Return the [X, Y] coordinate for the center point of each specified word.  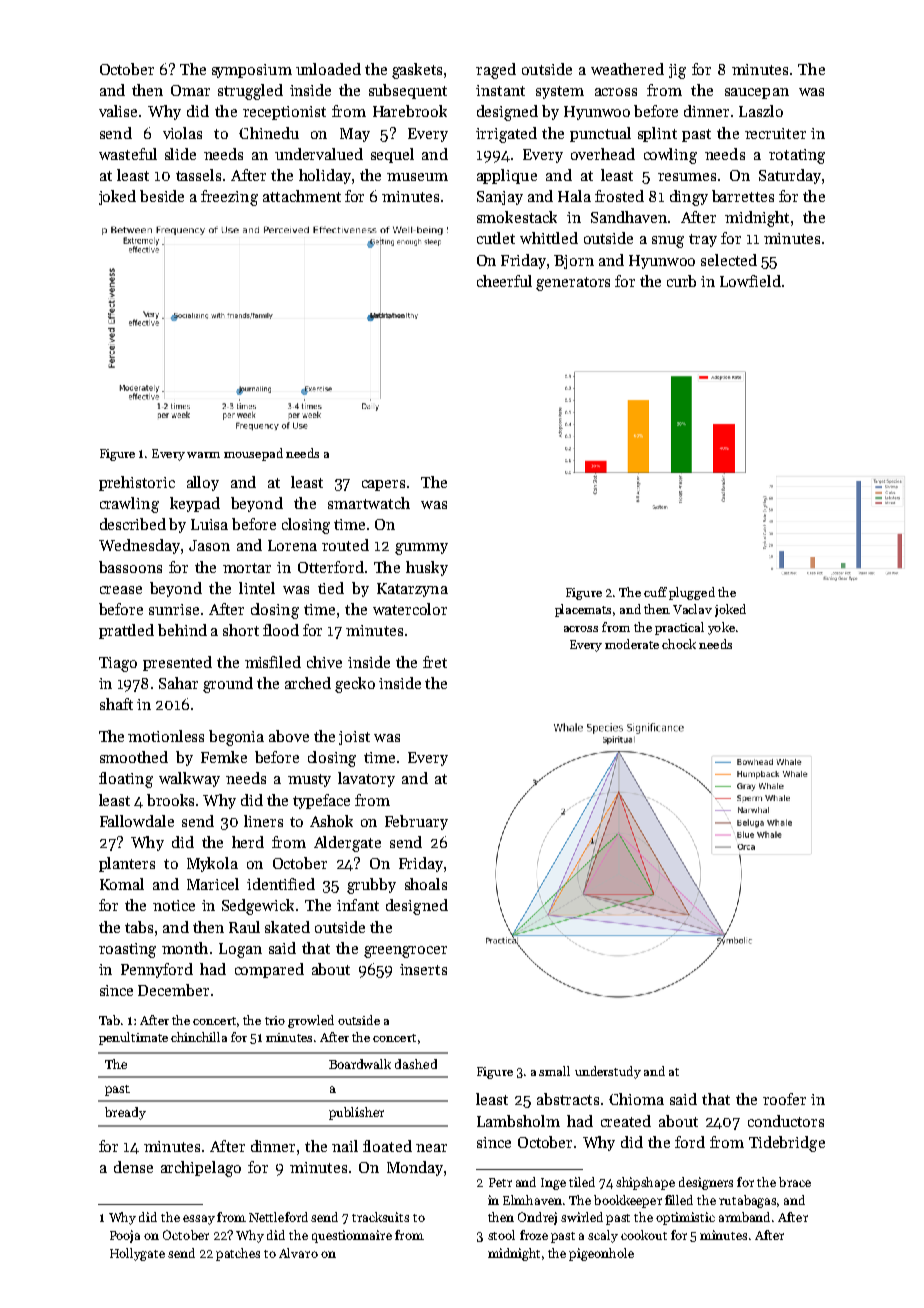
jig [677, 71]
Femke [224, 757]
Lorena [292, 545]
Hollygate [137, 1254]
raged [496, 71]
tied [331, 588]
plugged [692, 593]
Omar [190, 90]
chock [679, 644]
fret [435, 662]
